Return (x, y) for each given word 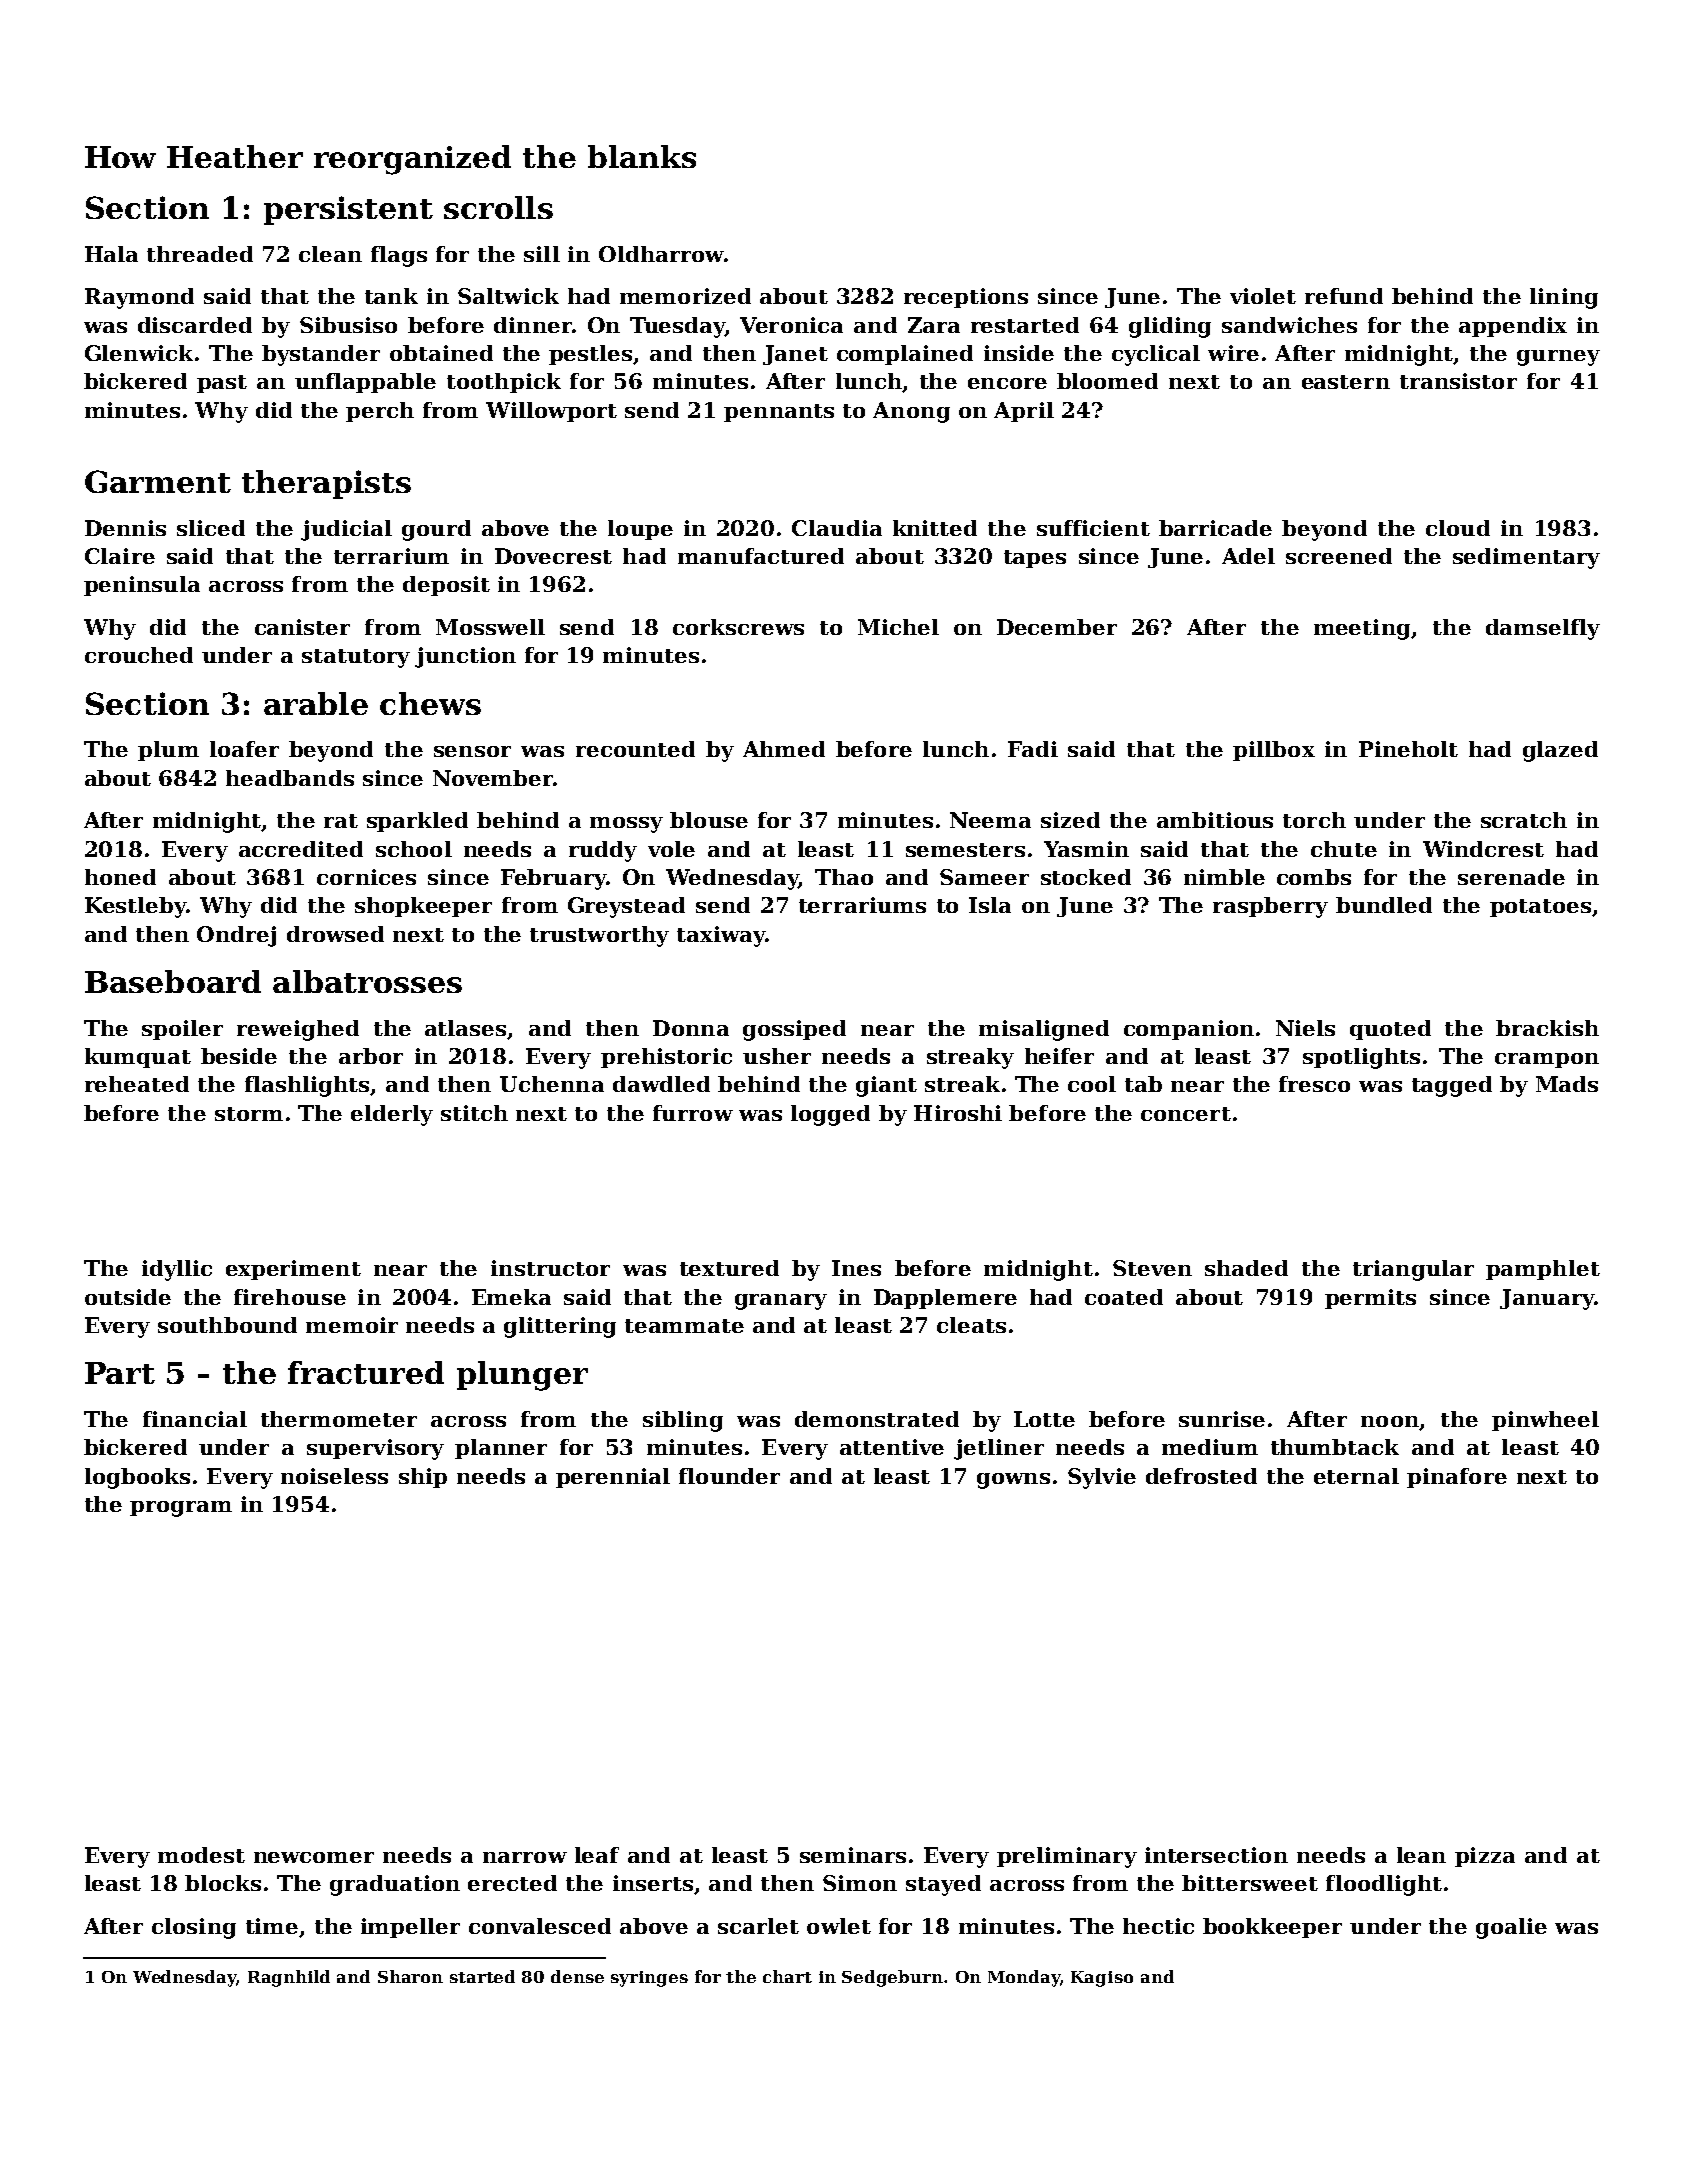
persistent (348, 210)
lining (1564, 298)
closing (194, 1928)
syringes (649, 1979)
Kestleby (135, 907)
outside (128, 1297)
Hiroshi (958, 1113)
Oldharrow (661, 254)
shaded (1246, 1268)
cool (1092, 1084)
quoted (1390, 1030)
